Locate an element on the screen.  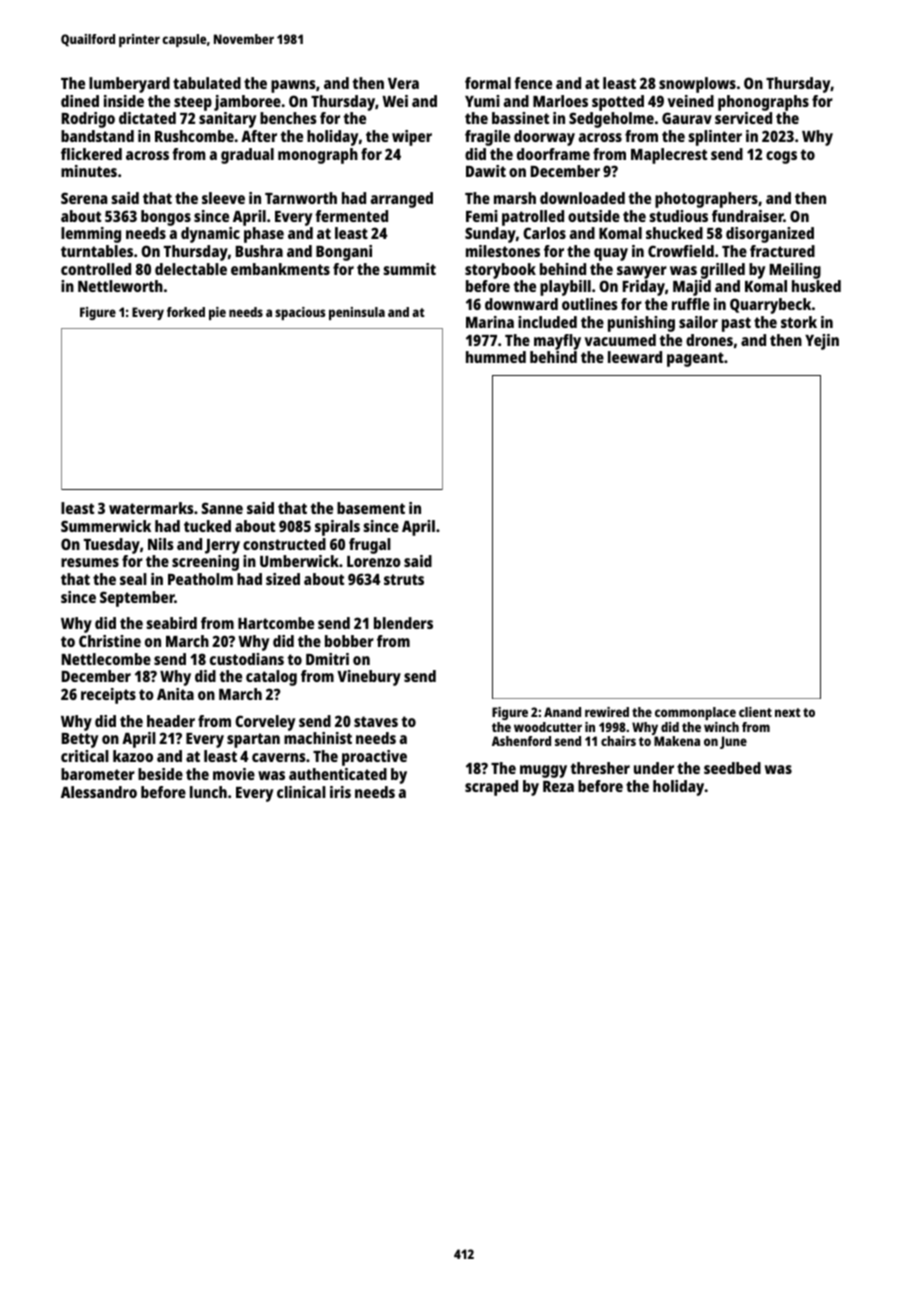
blenders is located at coordinates (403, 623).
